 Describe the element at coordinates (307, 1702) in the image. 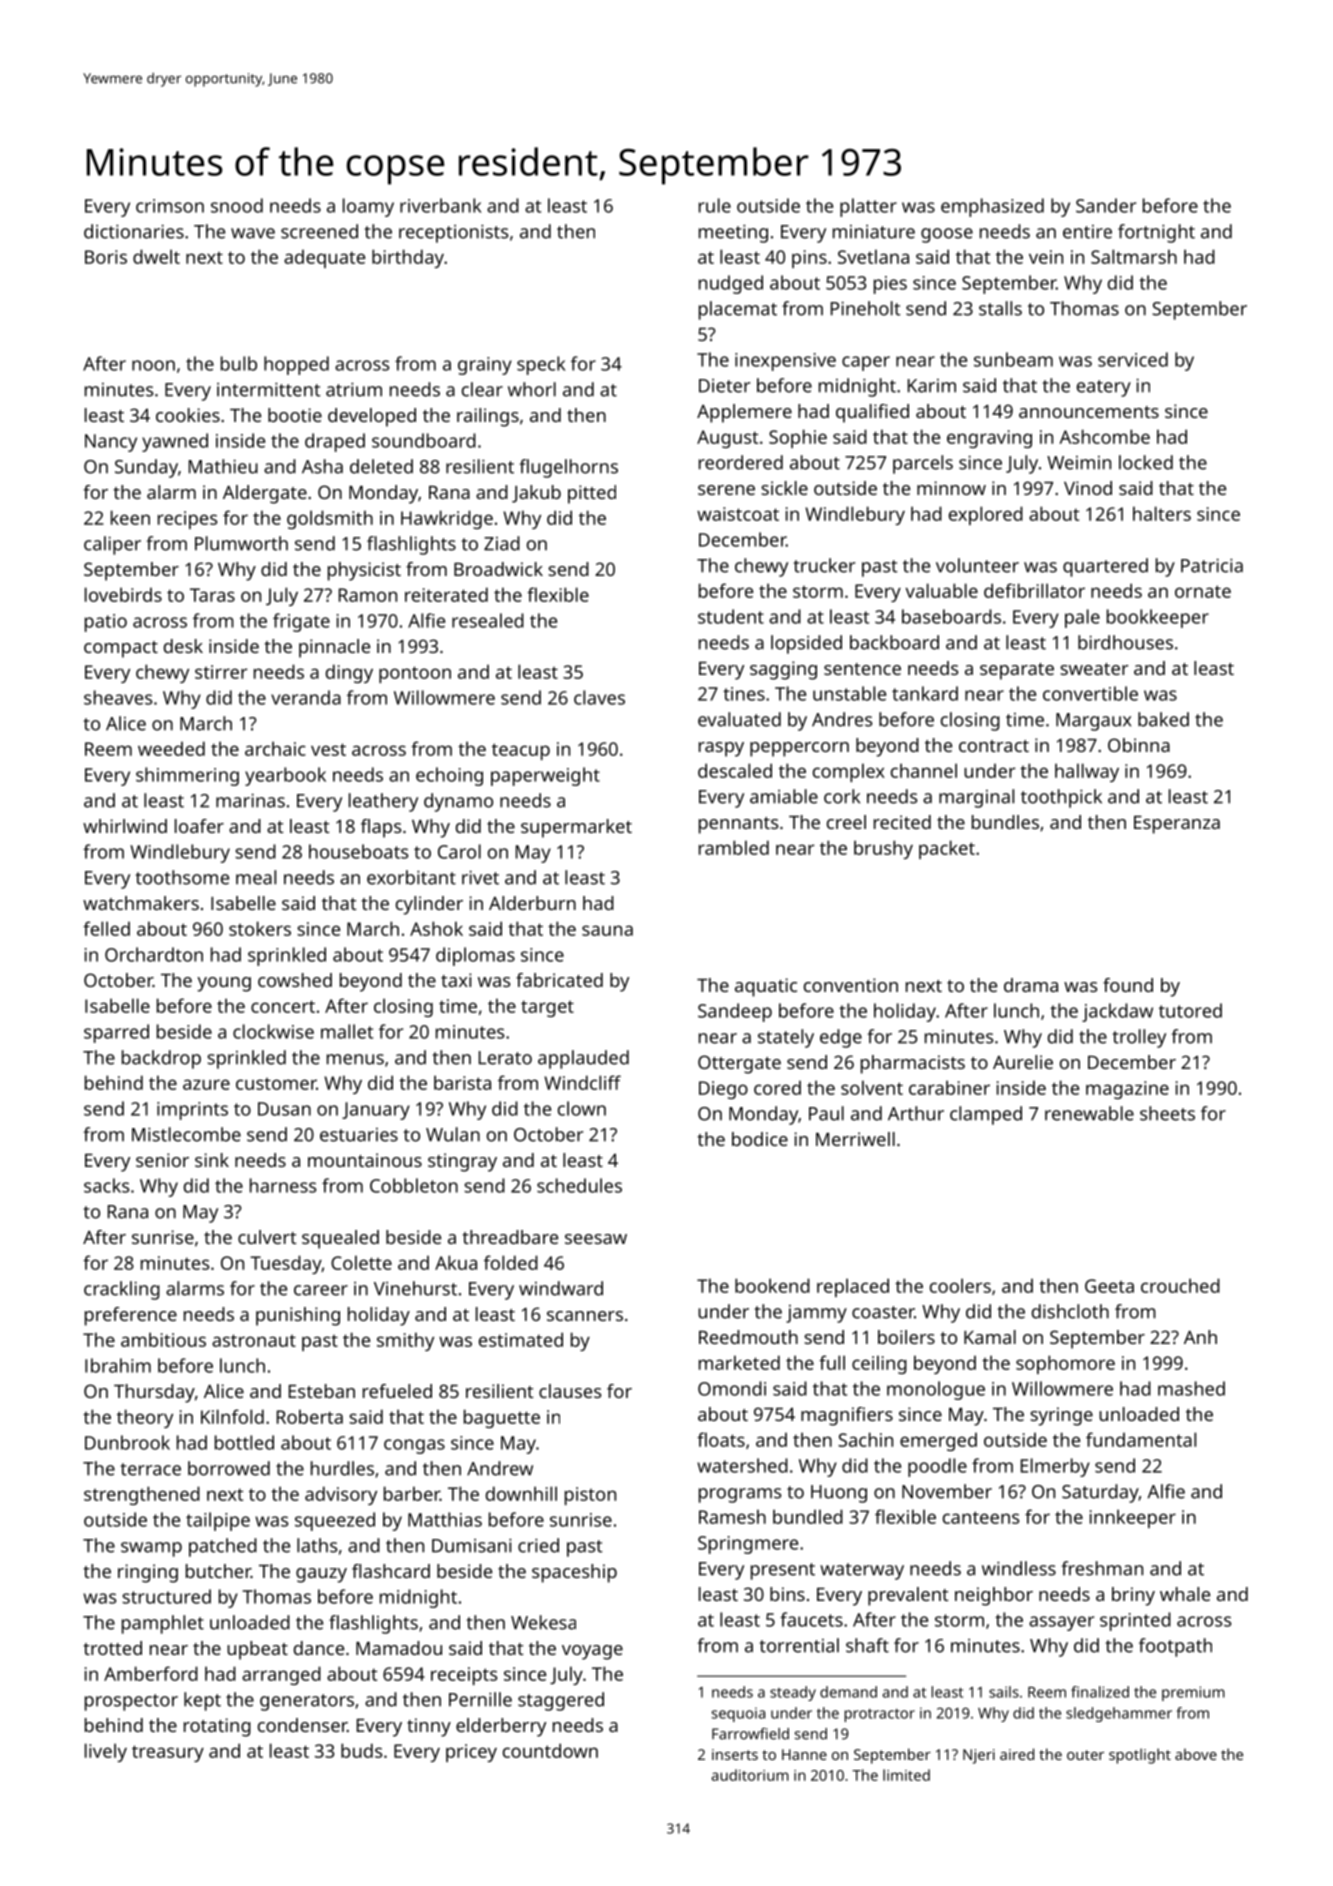

I see `generators` at that location.
